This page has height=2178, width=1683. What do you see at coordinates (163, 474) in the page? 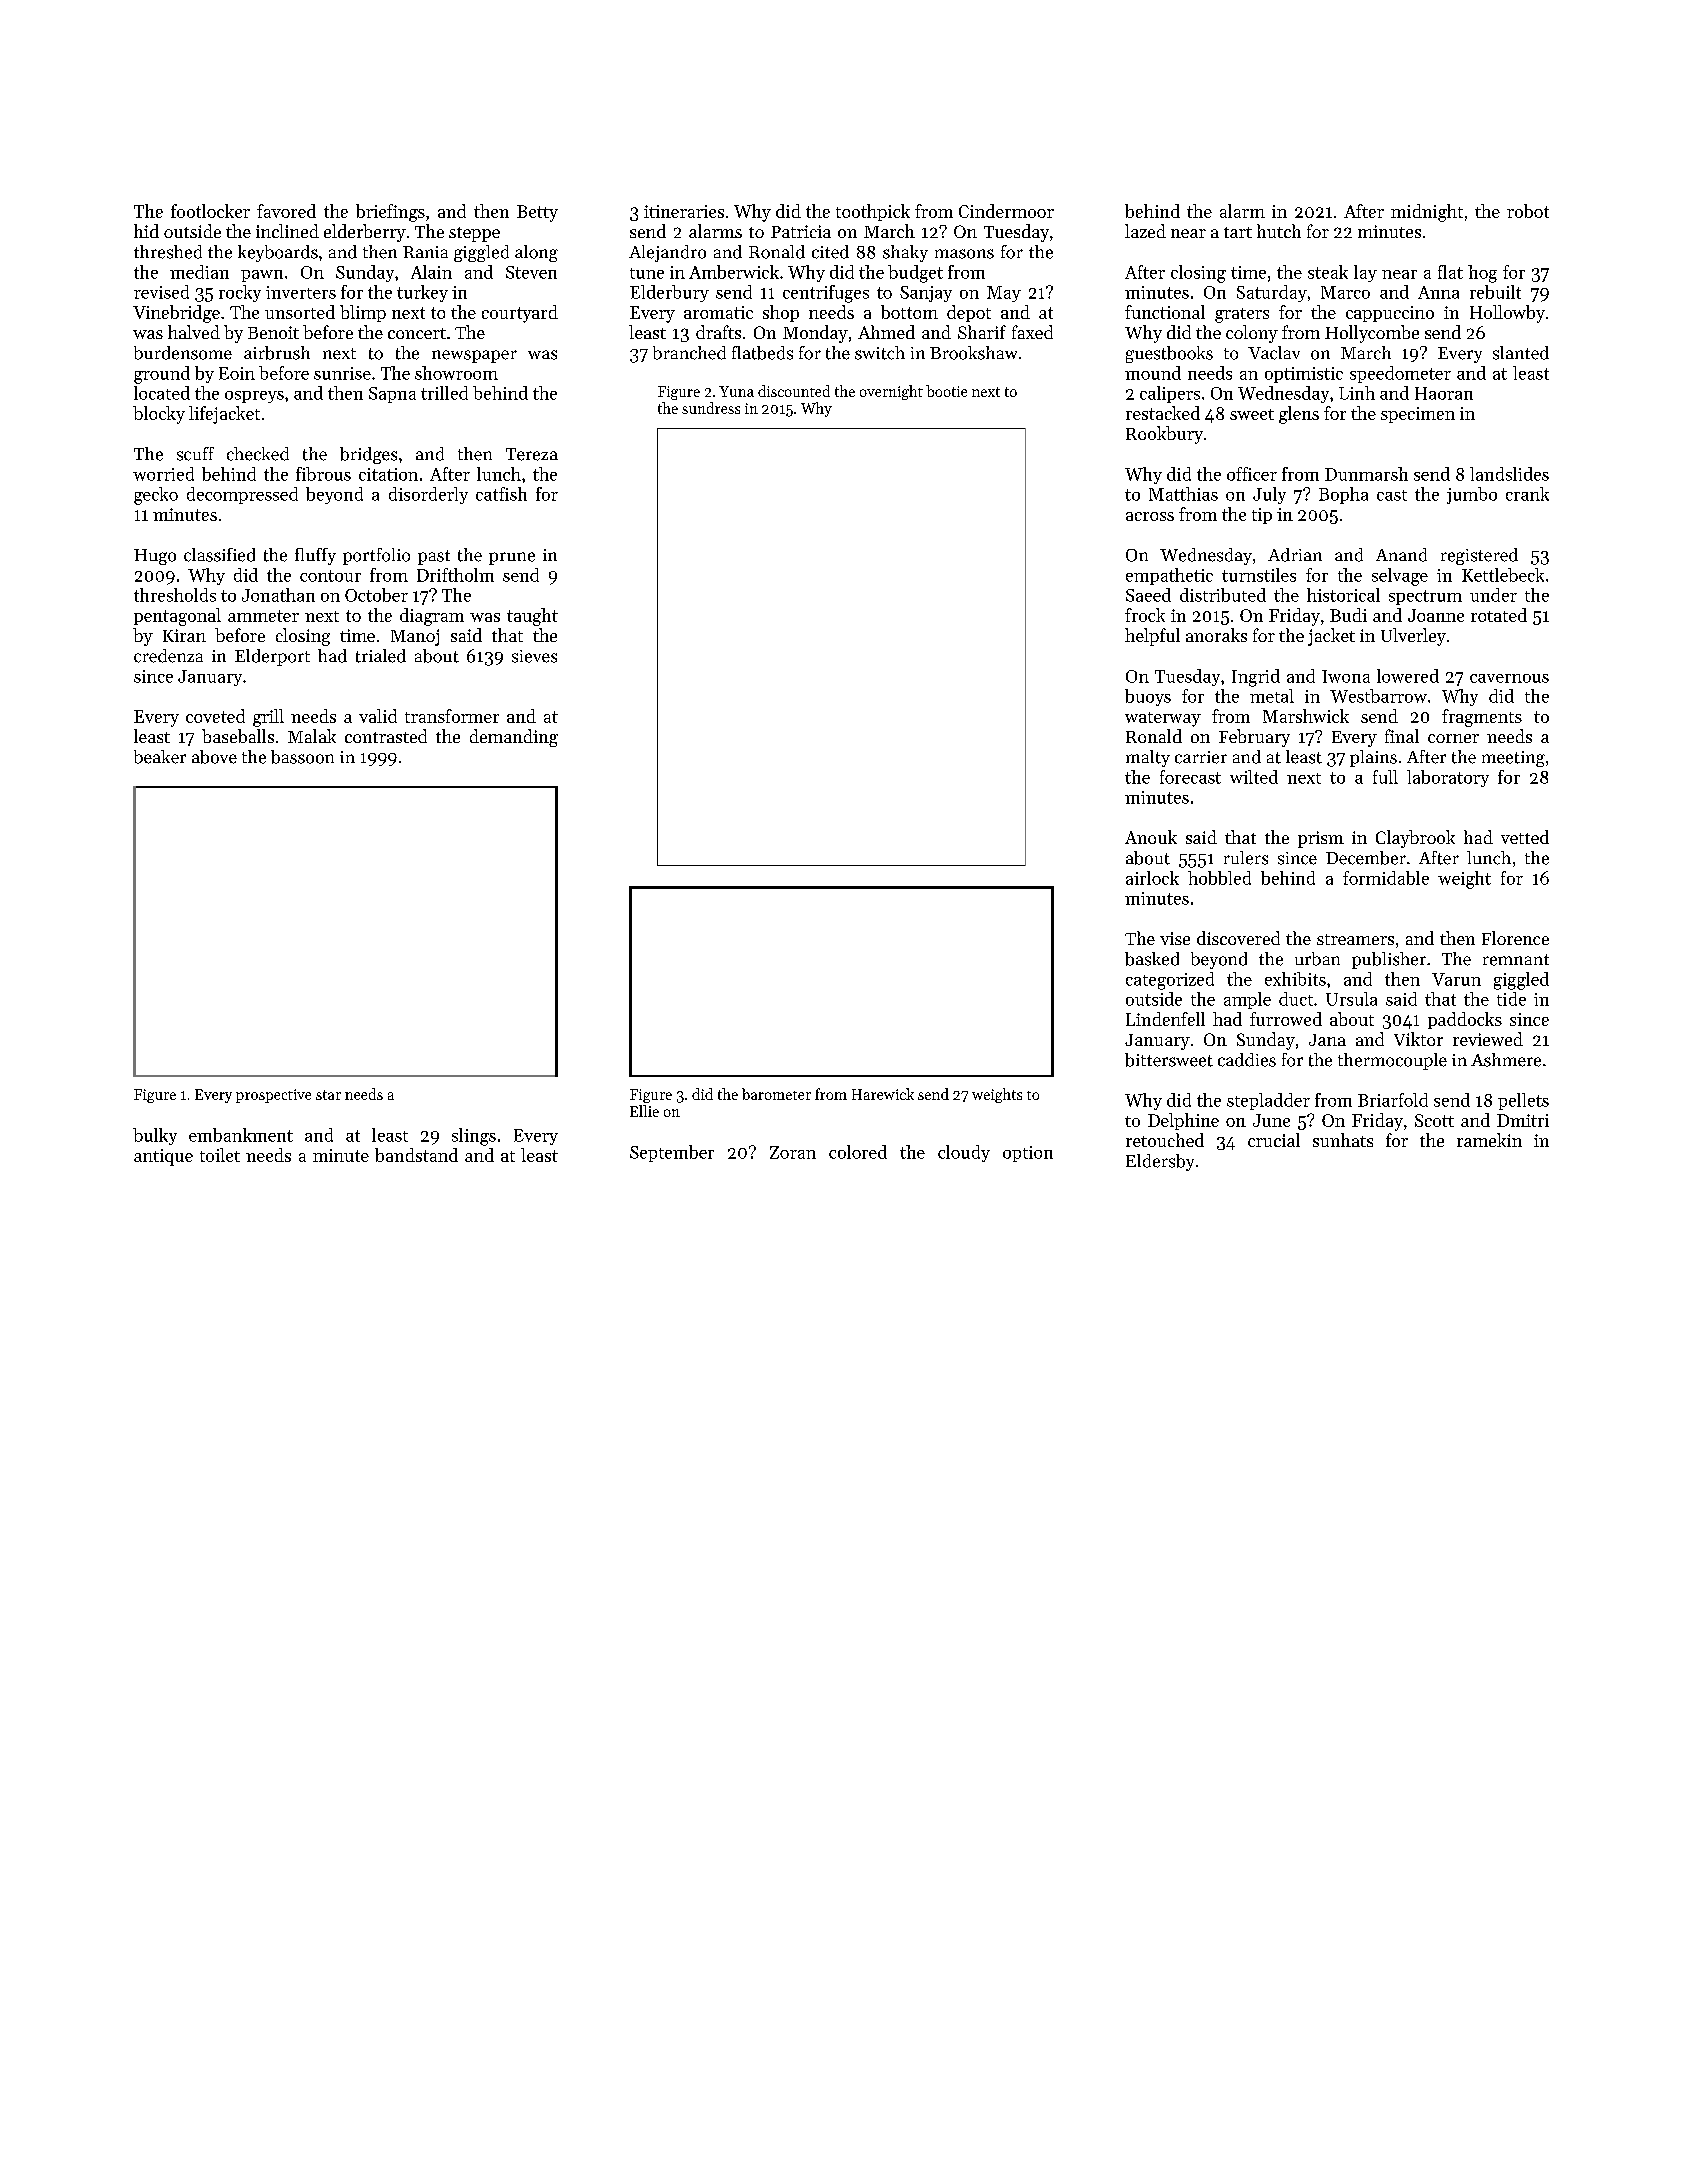
I see `worried` at bounding box center [163, 474].
